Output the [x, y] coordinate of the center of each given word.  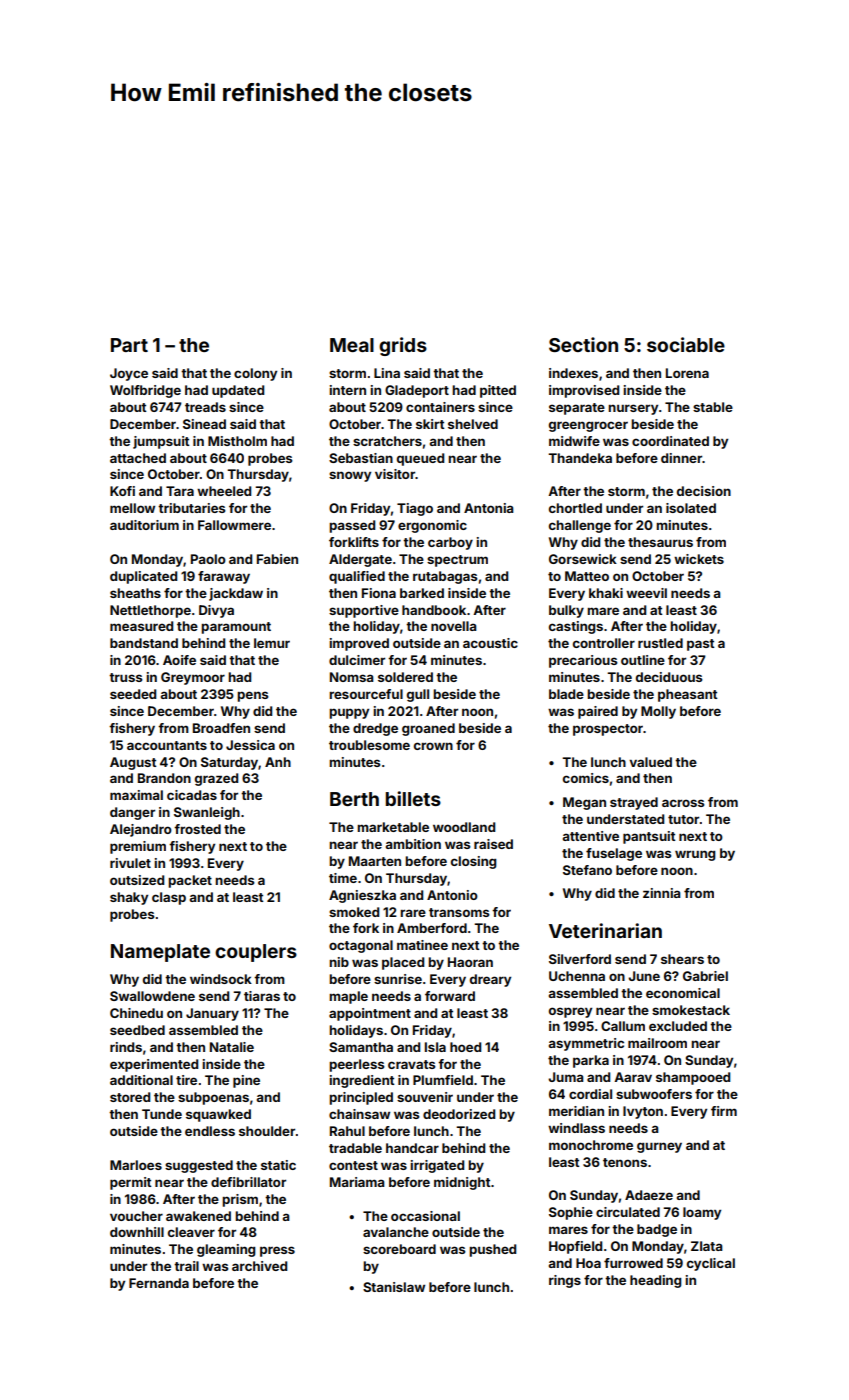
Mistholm [237, 441]
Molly [658, 712]
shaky [129, 898]
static [278, 1165]
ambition [413, 844]
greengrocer [588, 426]
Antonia [489, 508]
